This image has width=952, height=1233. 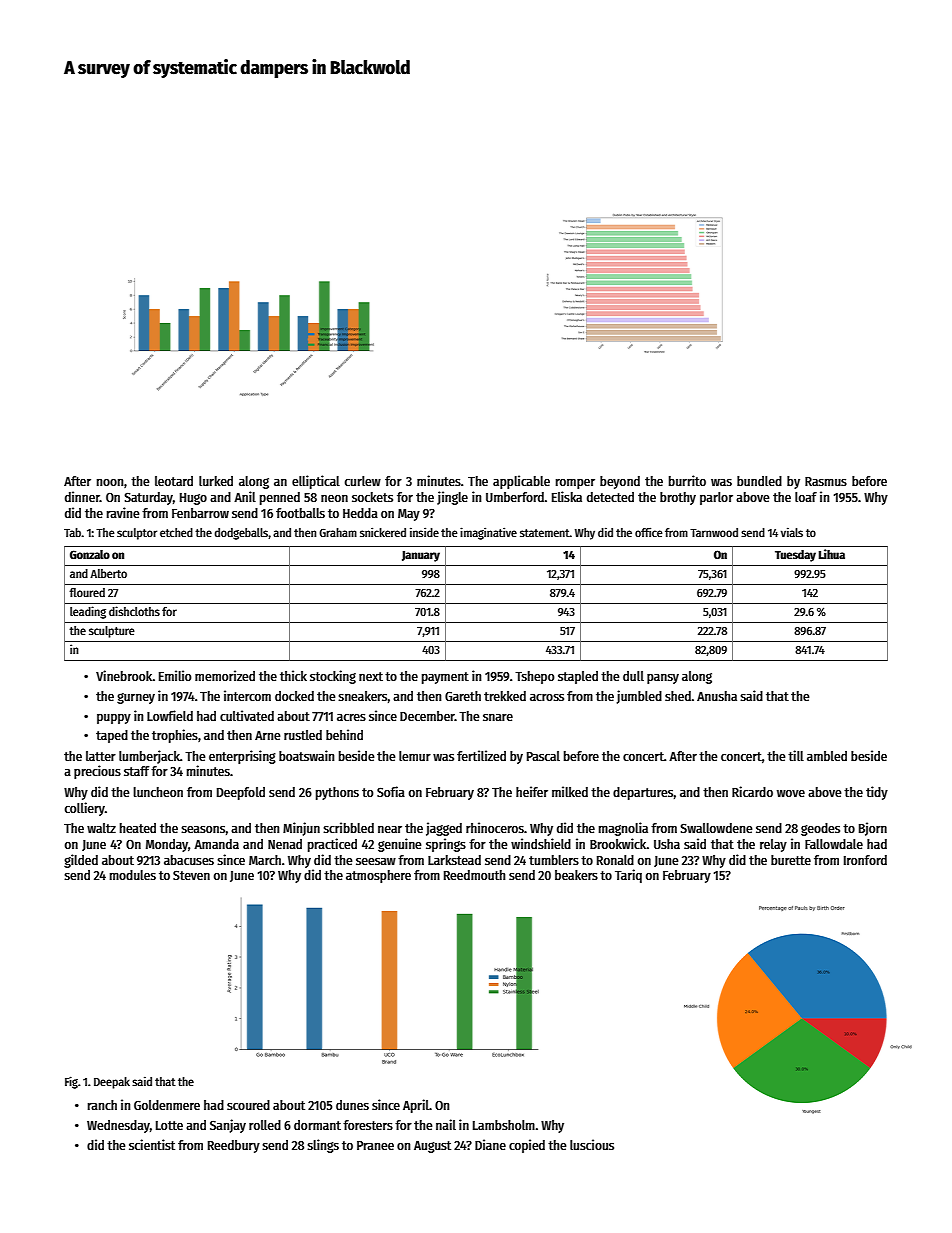 I want to click on curlew, so click(x=362, y=481).
